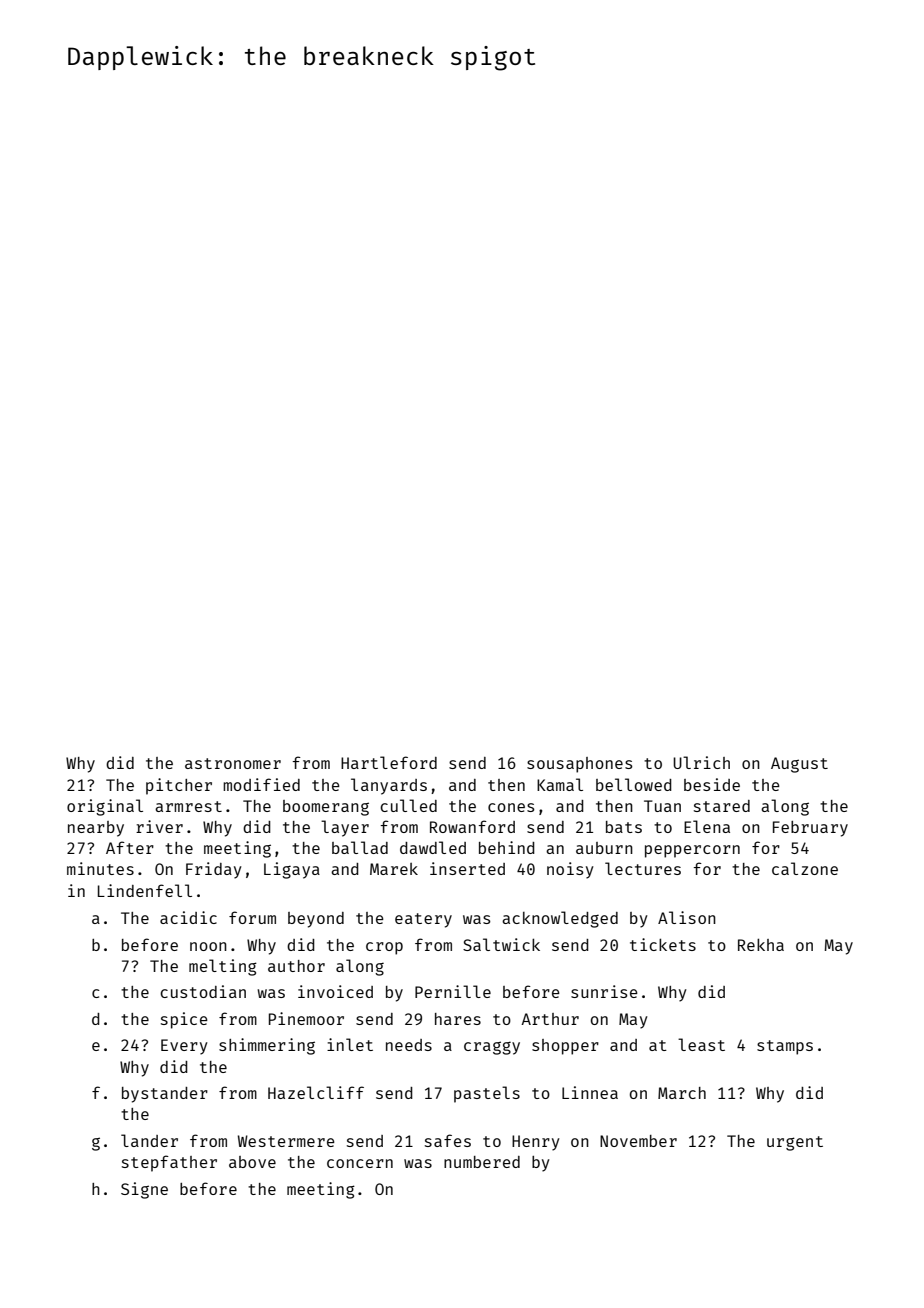 The image size is (924, 1308). Describe the element at coordinates (795, 1143) in the page. I see `urgent` at that location.
